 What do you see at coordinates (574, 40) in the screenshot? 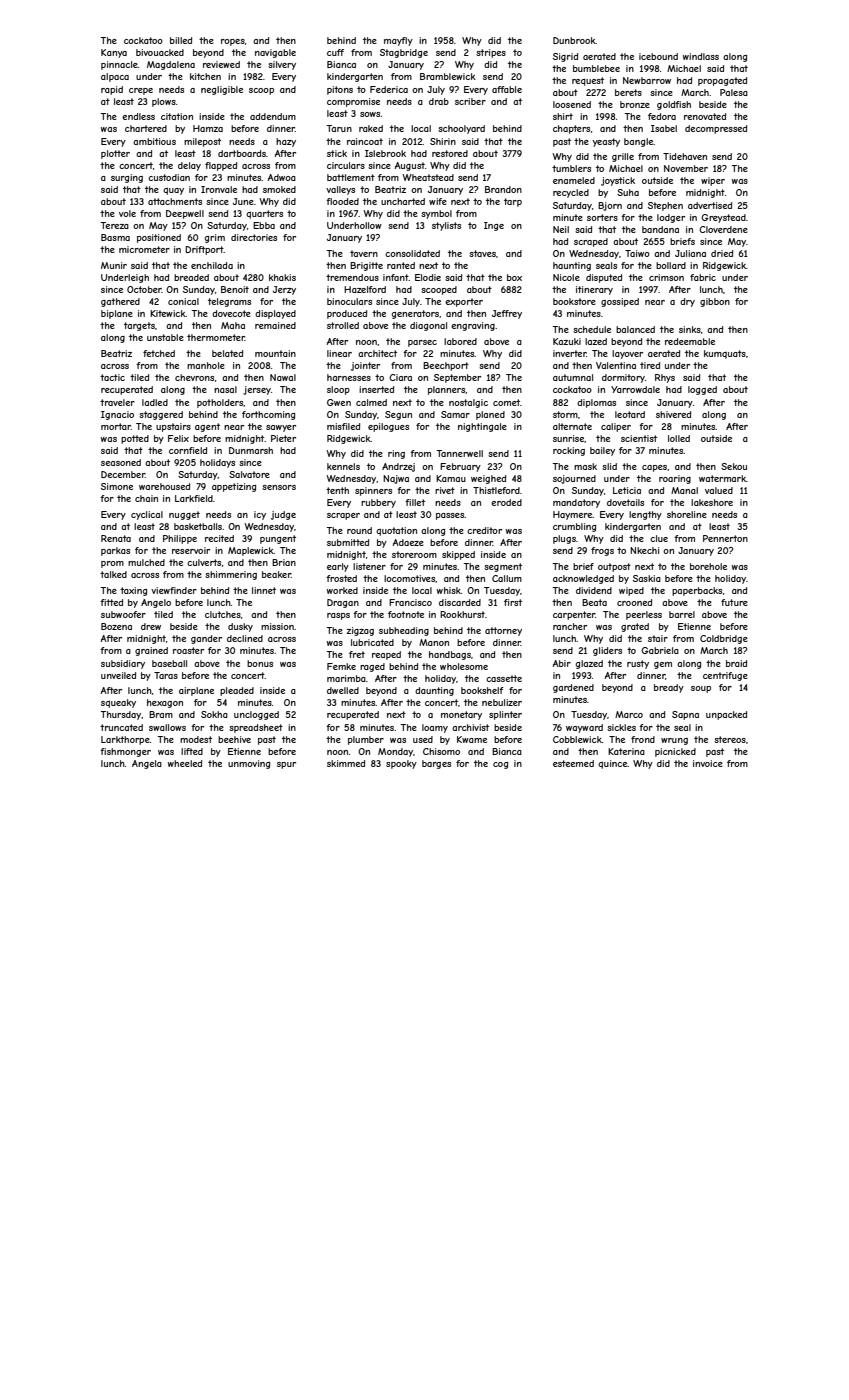
I see `Dunbrook` at bounding box center [574, 40].
